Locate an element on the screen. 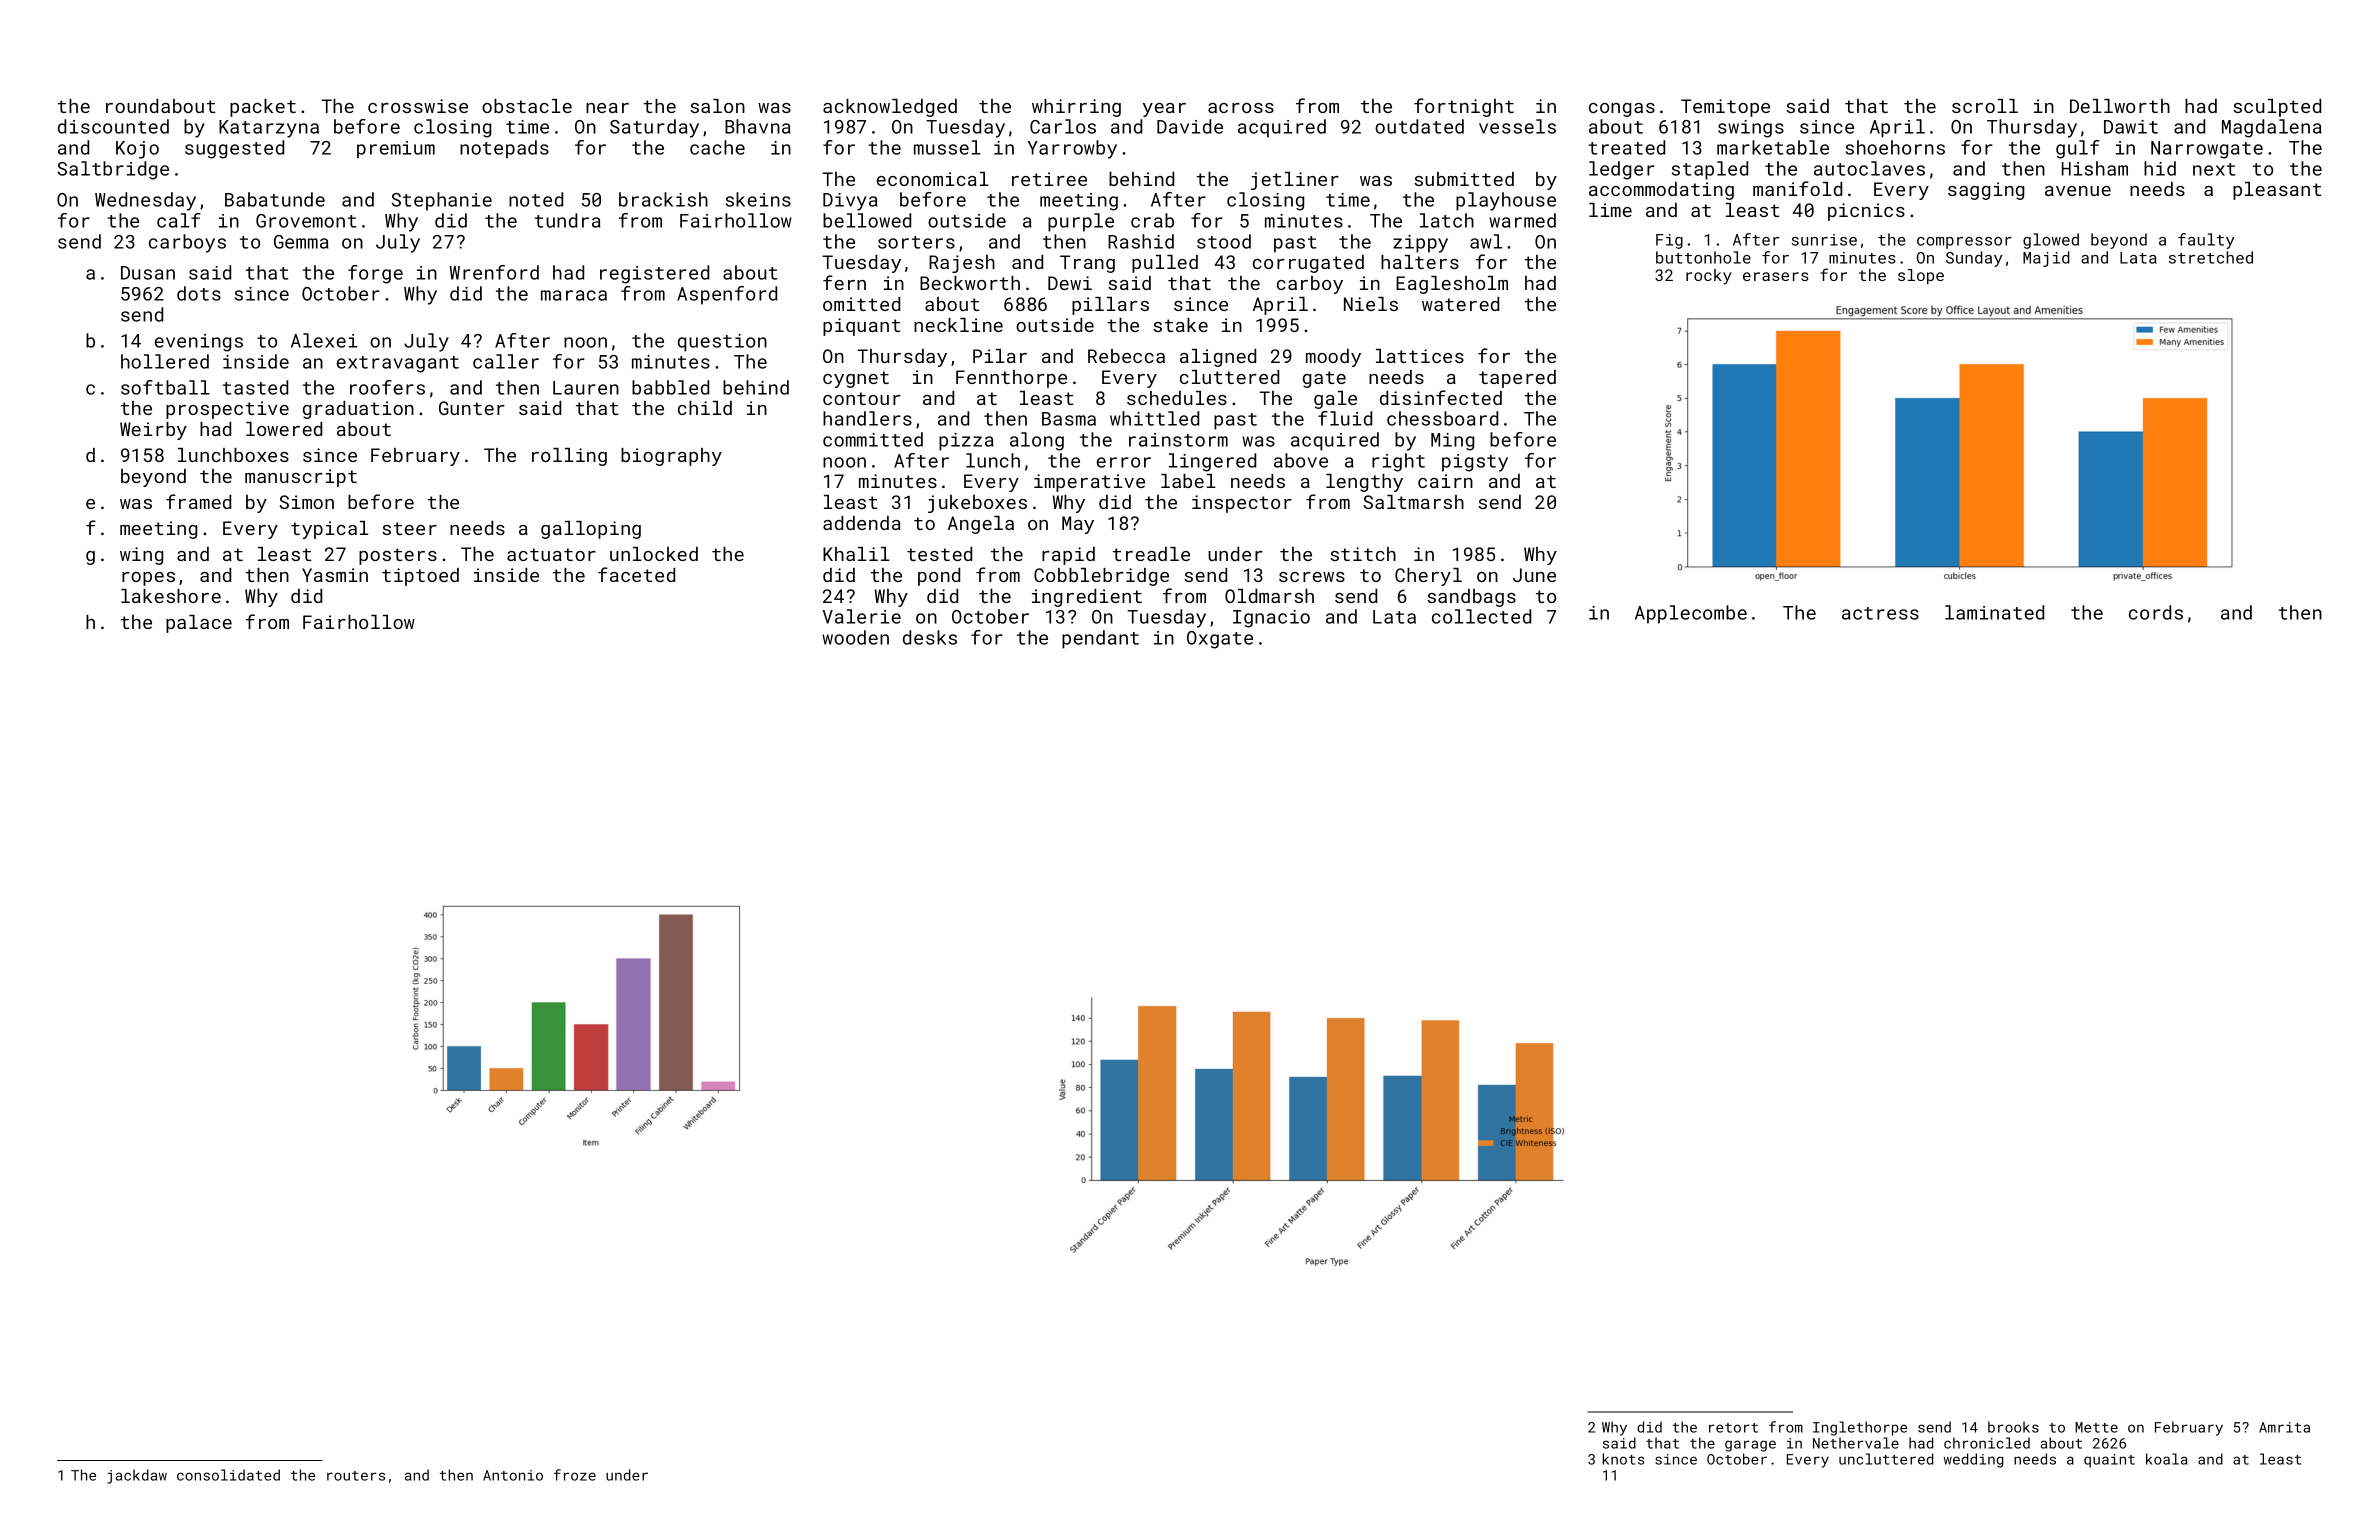 Image resolution: width=2380 pixels, height=1540 pixels. tundra is located at coordinates (568, 220).
